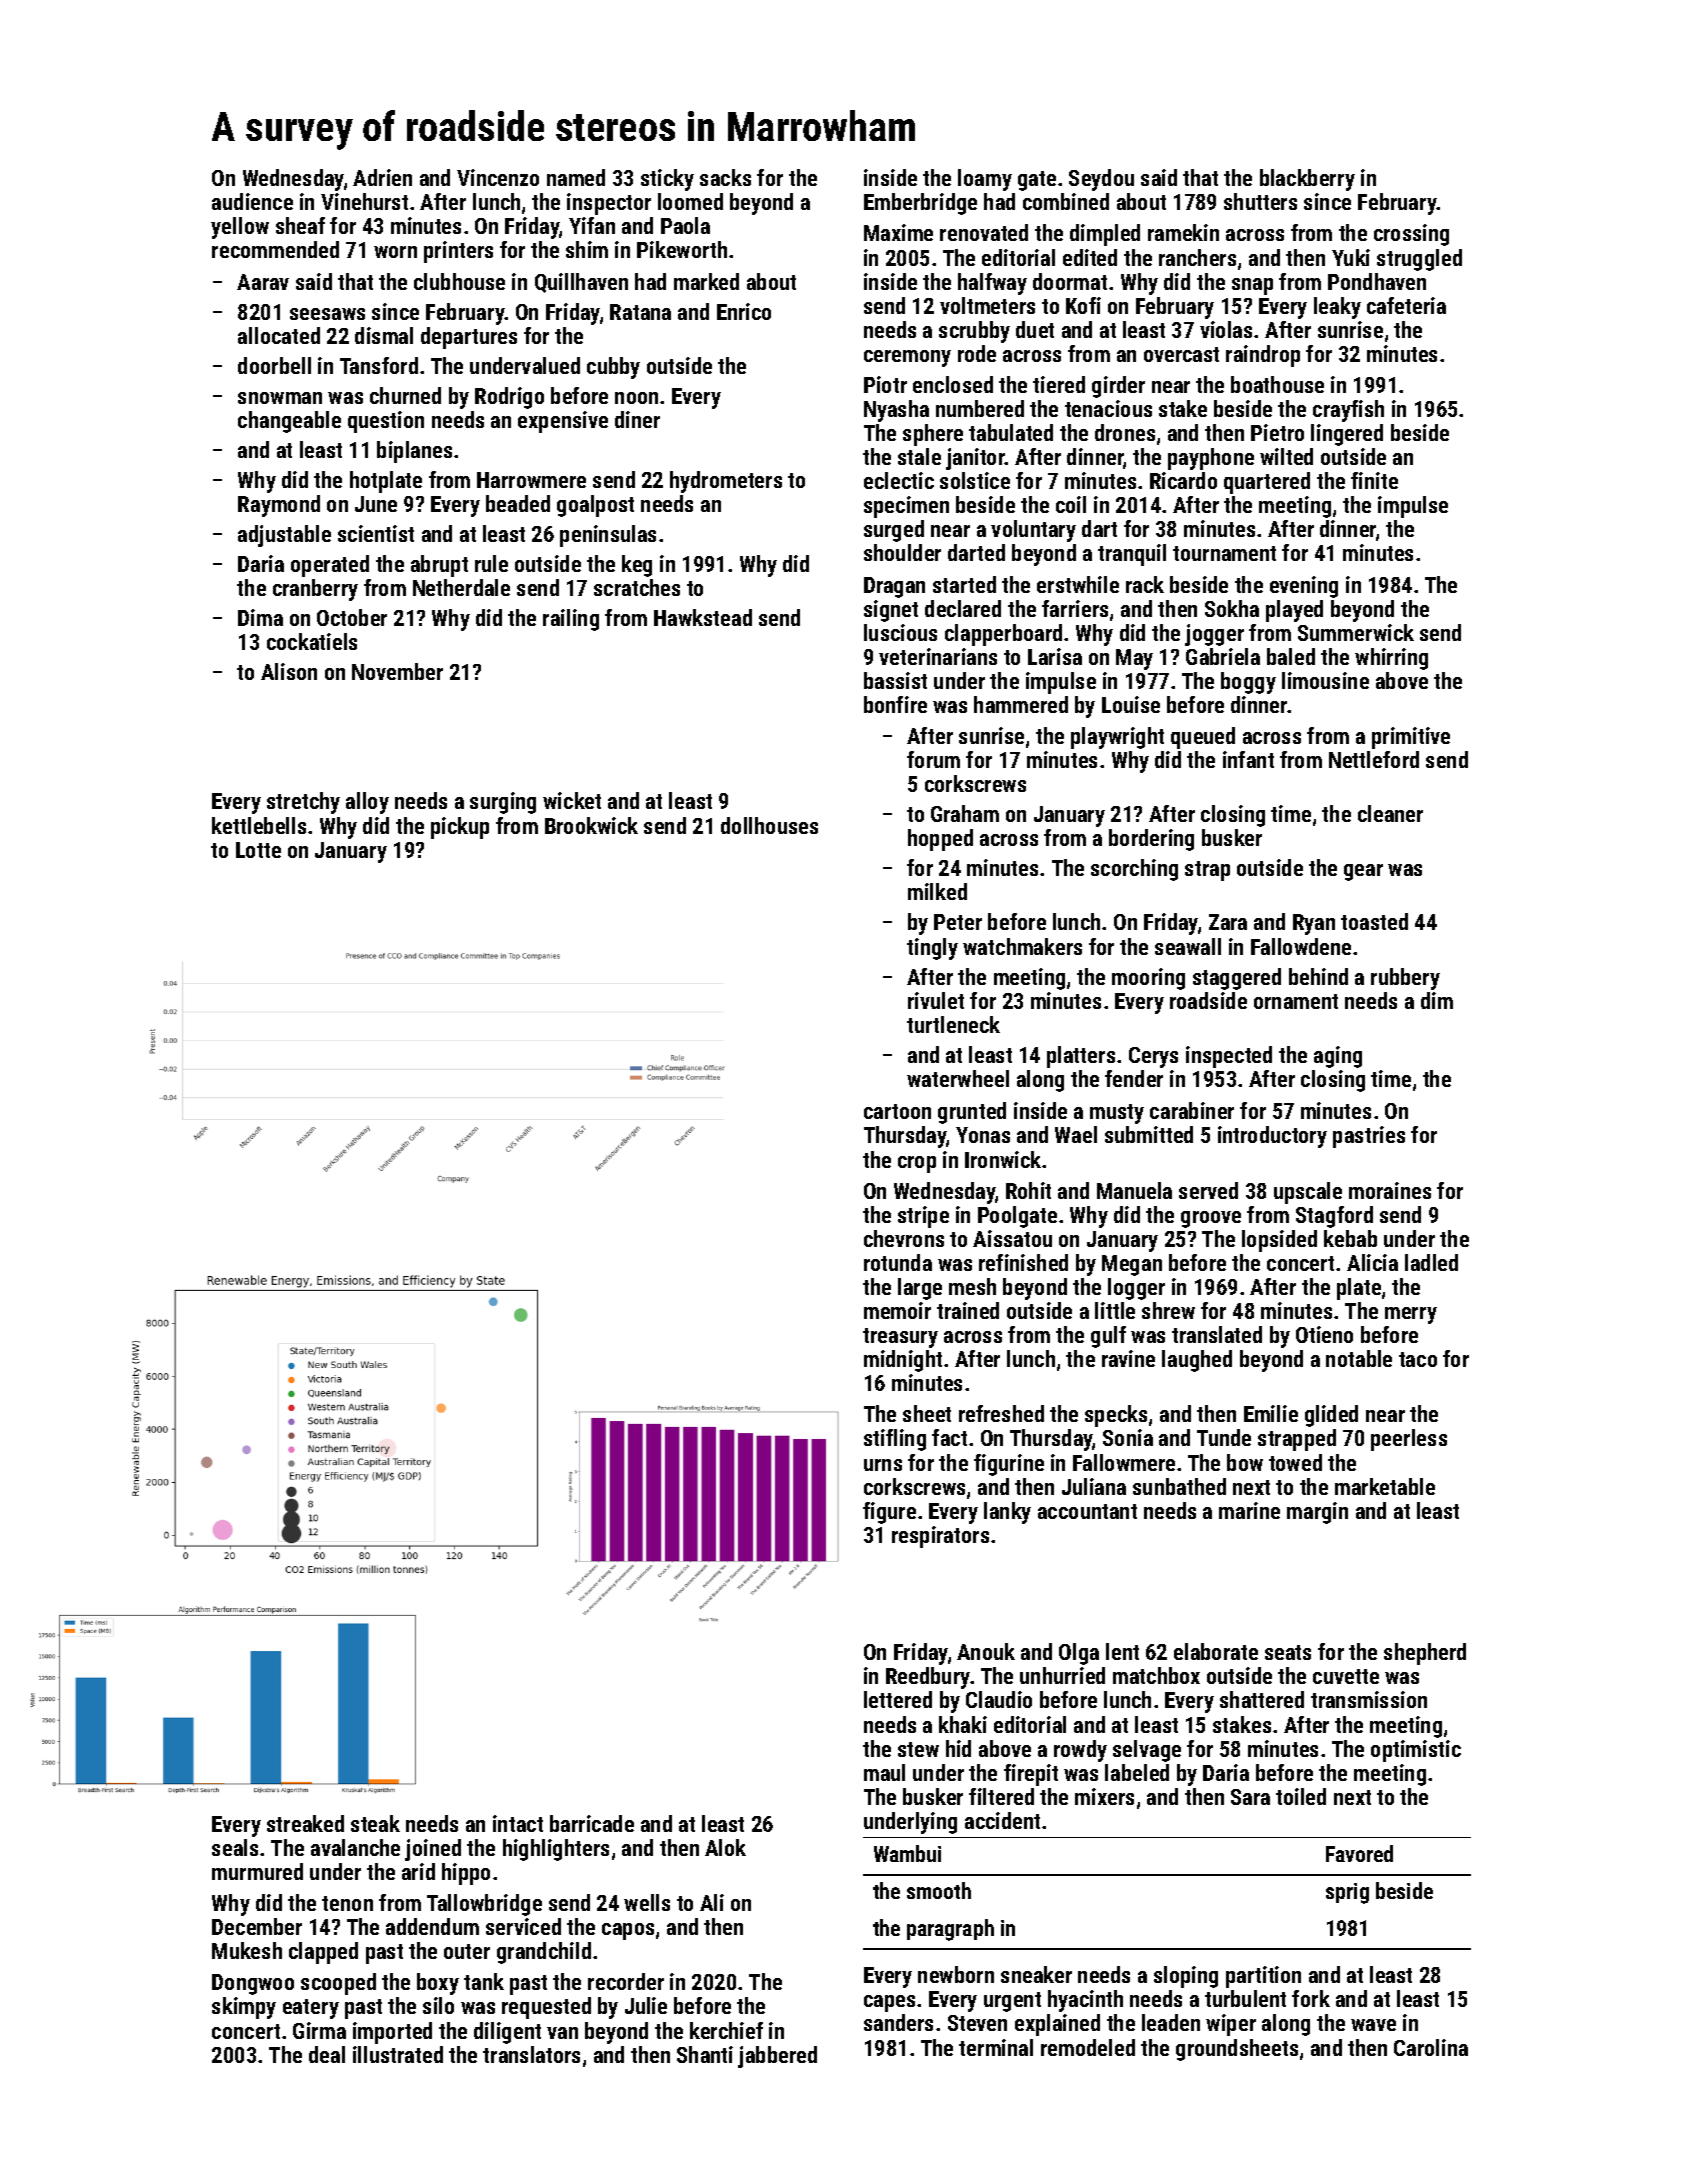  I want to click on rivulet, so click(936, 1000).
